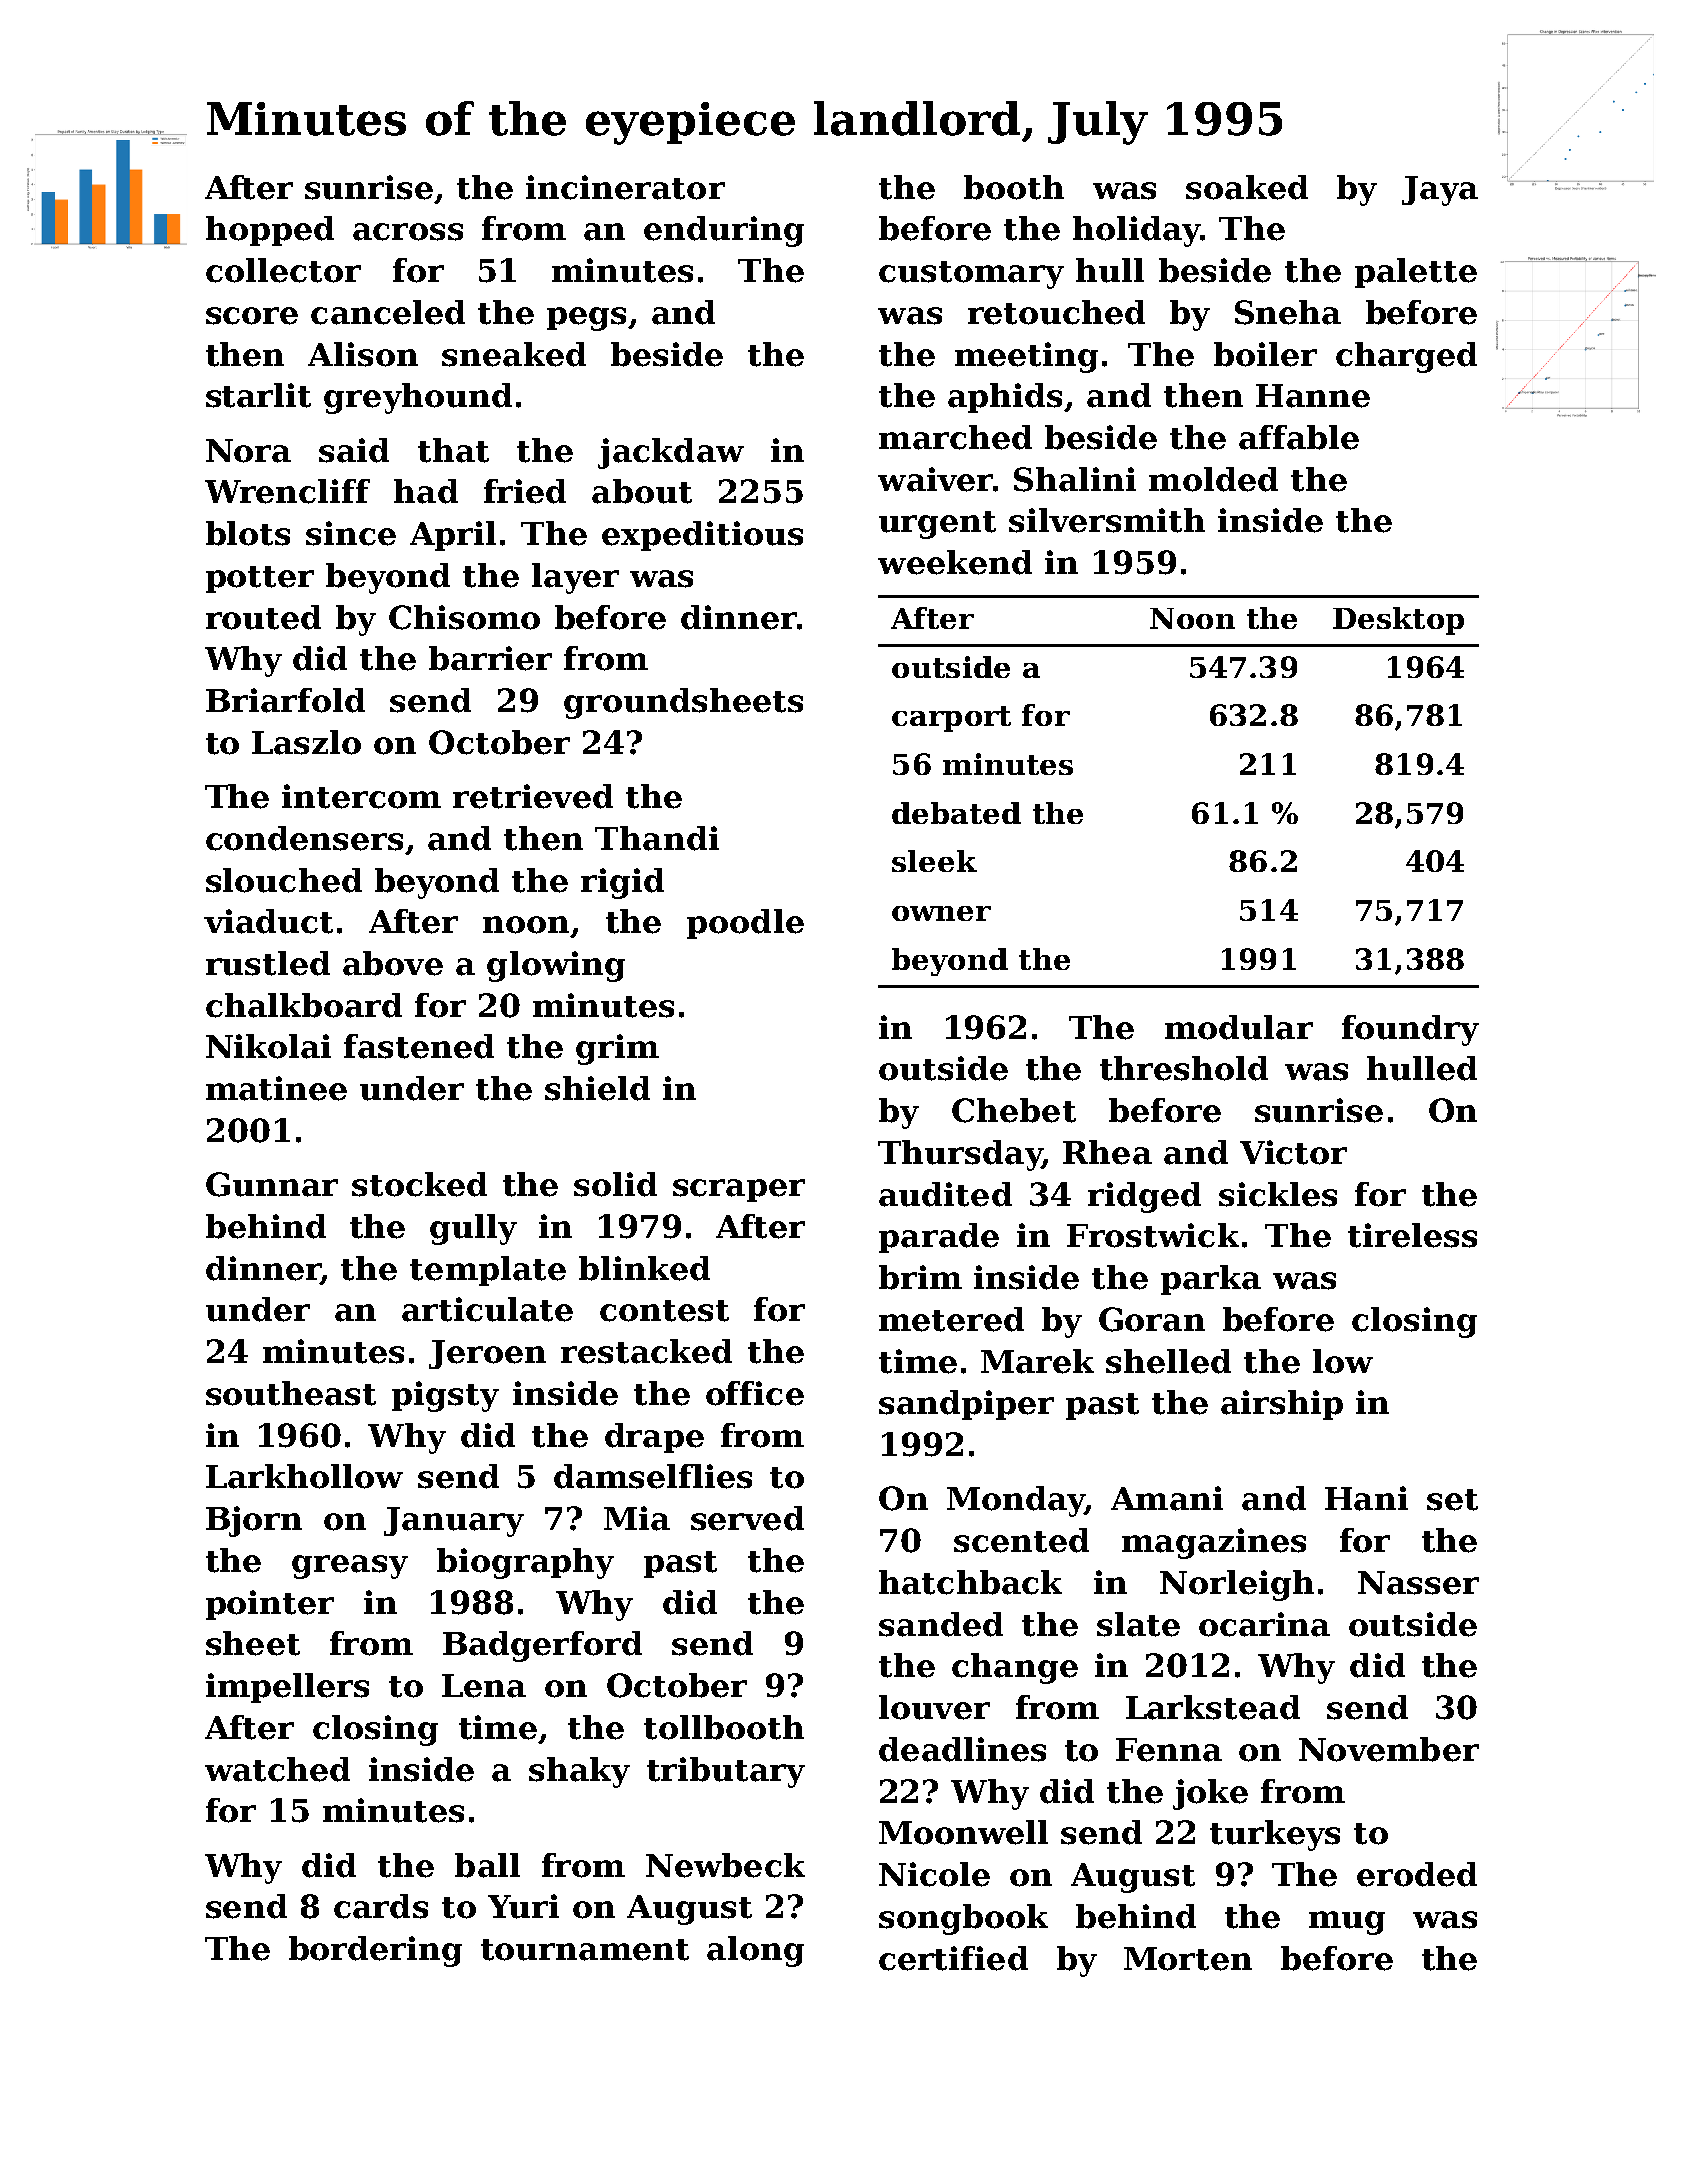 The height and width of the image is (2178, 1683). Describe the element at coordinates (1026, 357) in the image. I see `meeting` at that location.
